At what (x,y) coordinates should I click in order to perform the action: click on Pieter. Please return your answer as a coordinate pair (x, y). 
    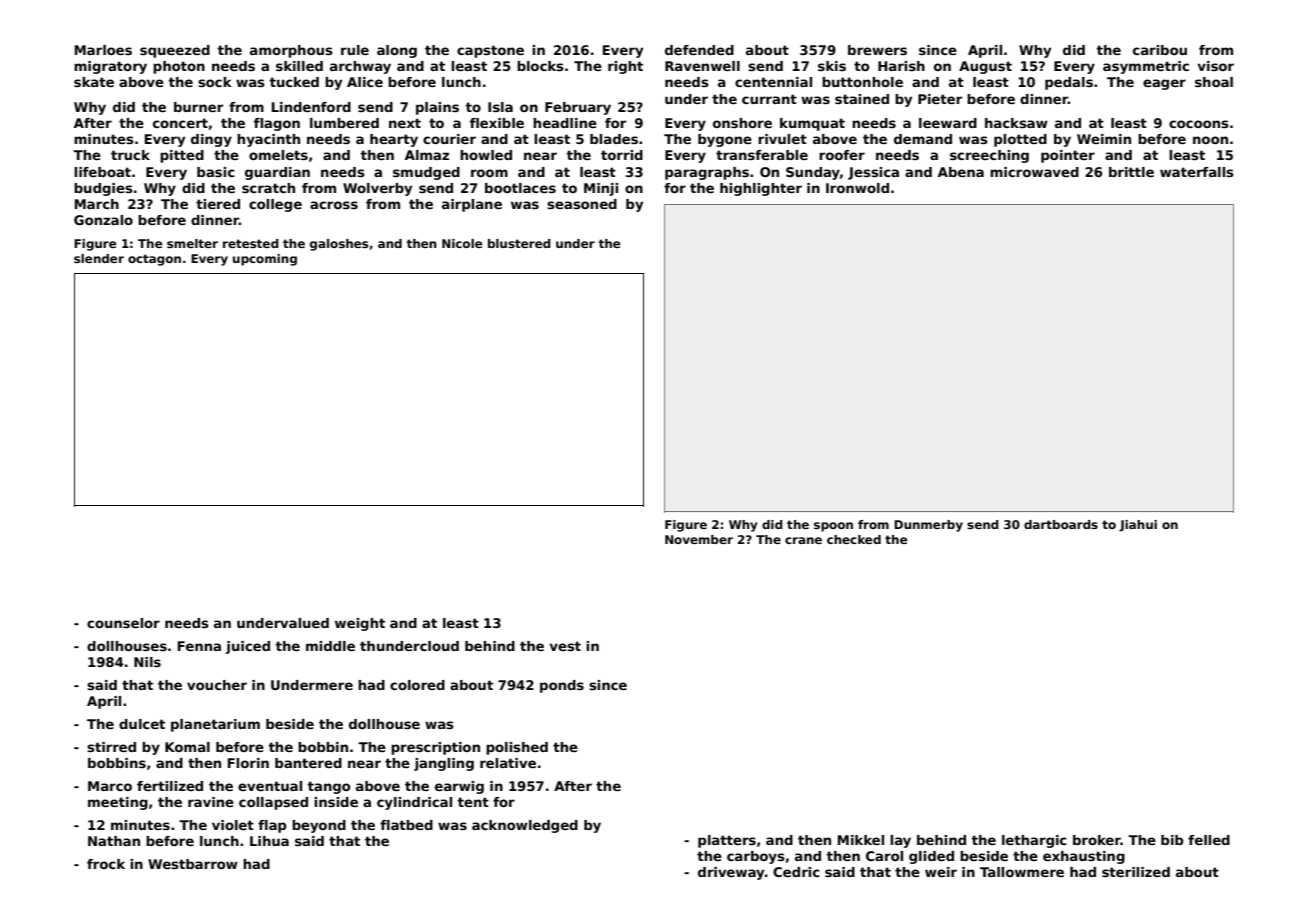
    Looking at the image, I should click on (940, 99).
